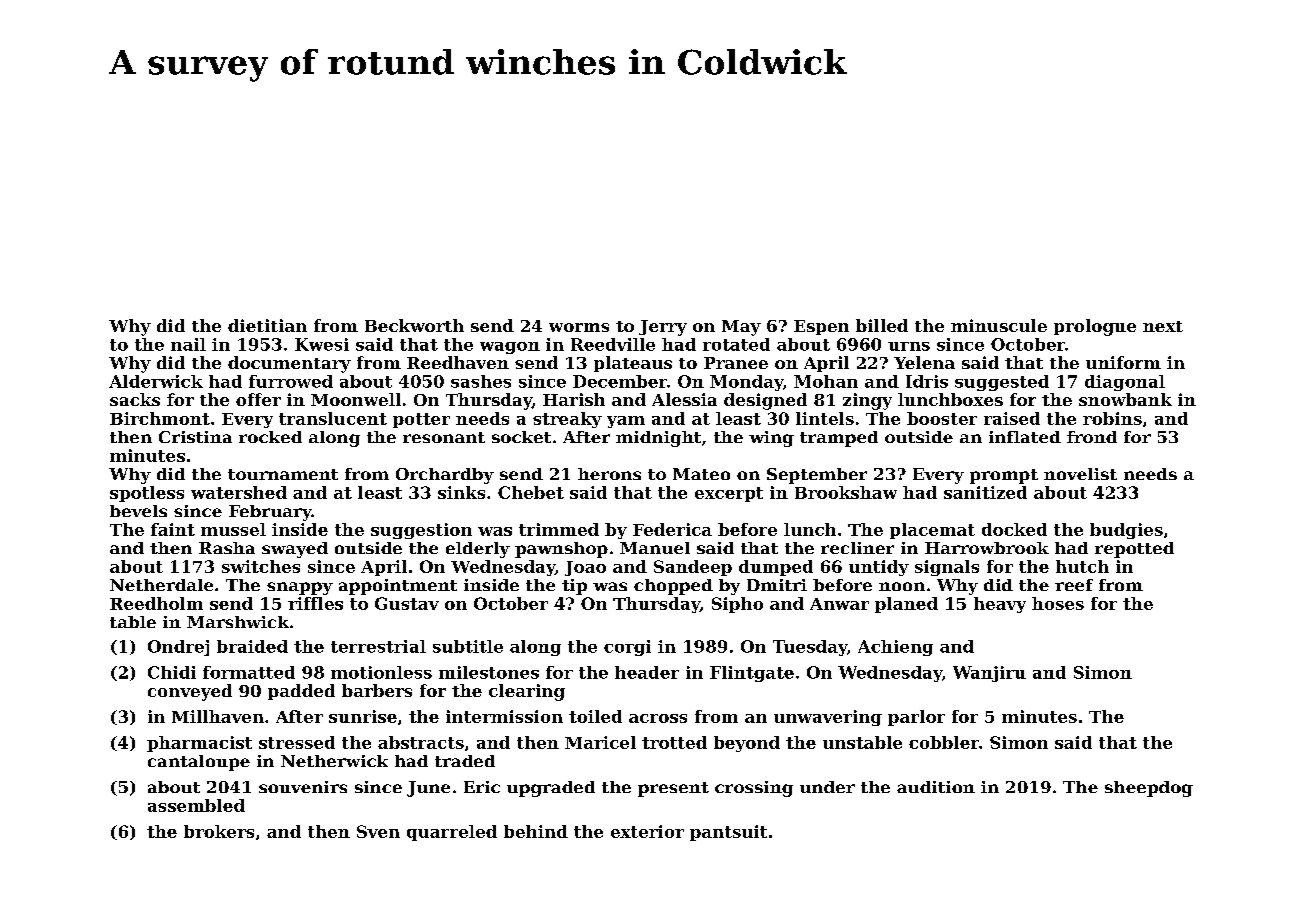 The image size is (1308, 924). What do you see at coordinates (283, 474) in the image?
I see `tournament` at bounding box center [283, 474].
